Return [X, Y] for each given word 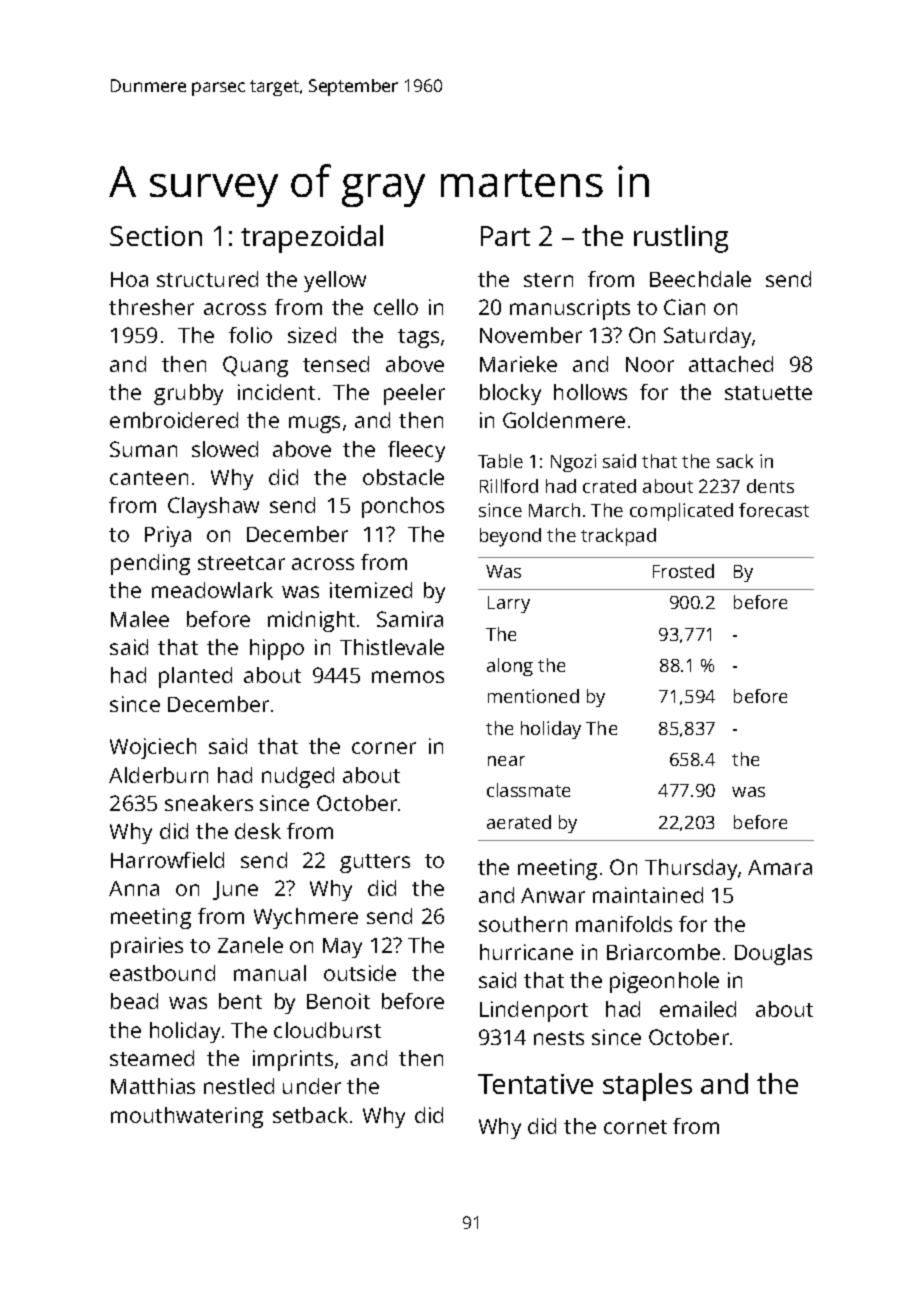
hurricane [526, 952]
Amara [780, 867]
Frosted [683, 571]
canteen [149, 478]
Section [156, 236]
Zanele [250, 945]
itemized [371, 590]
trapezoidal [312, 239]
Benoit [338, 1001]
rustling [681, 239]
